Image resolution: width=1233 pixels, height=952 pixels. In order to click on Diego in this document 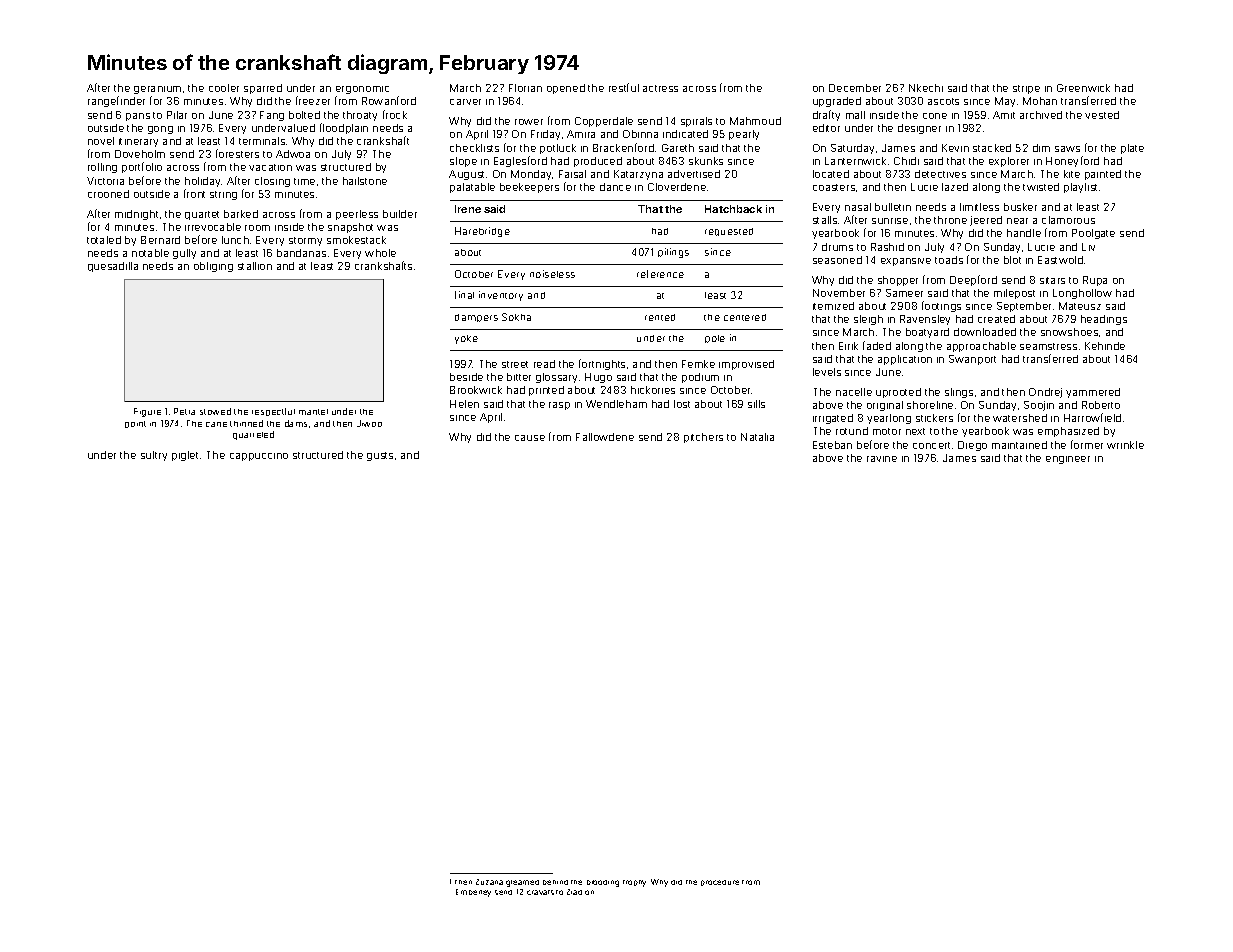, I will do `click(972, 446)`.
